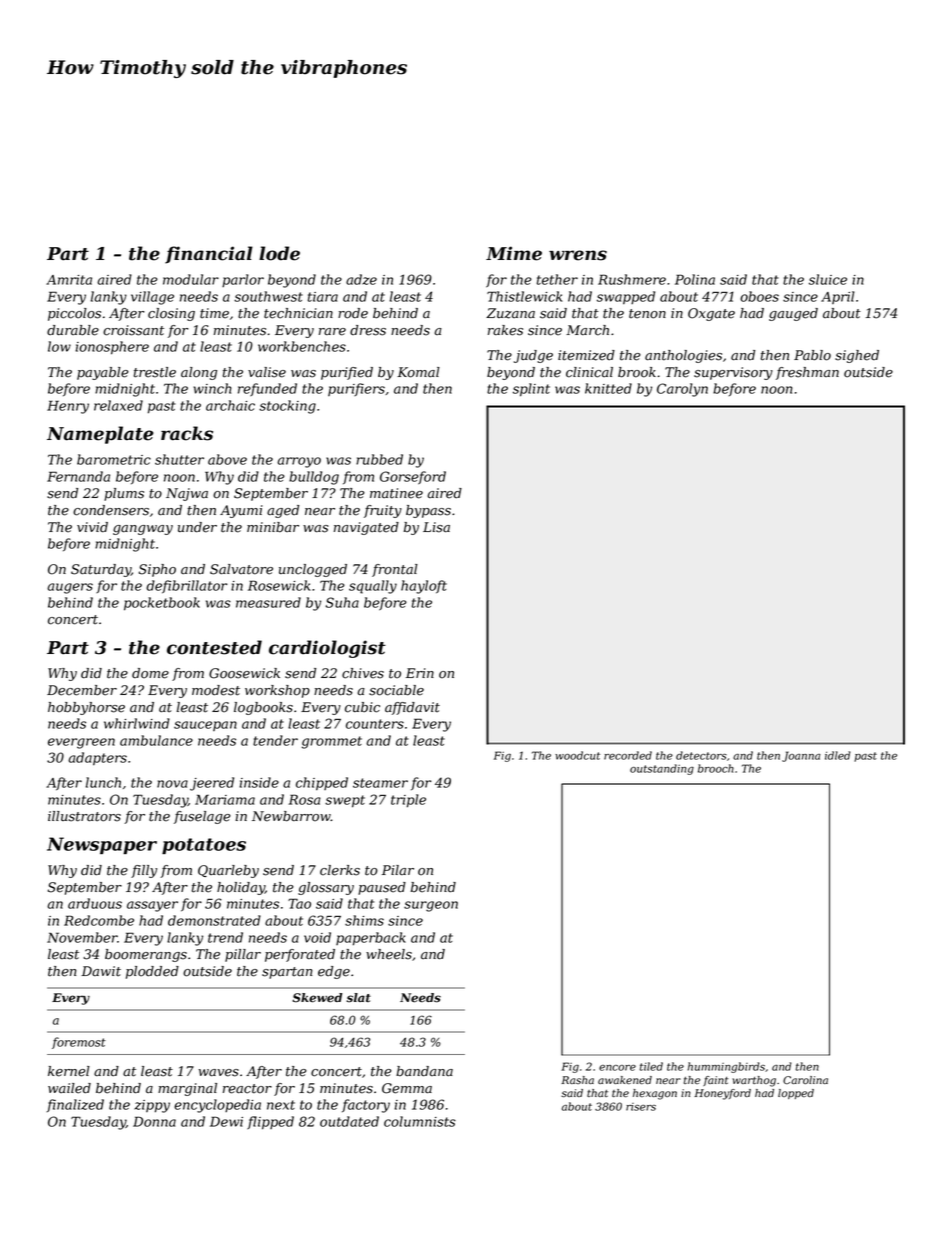 Image resolution: width=952 pixels, height=1233 pixels. I want to click on Ayumi, so click(241, 511).
